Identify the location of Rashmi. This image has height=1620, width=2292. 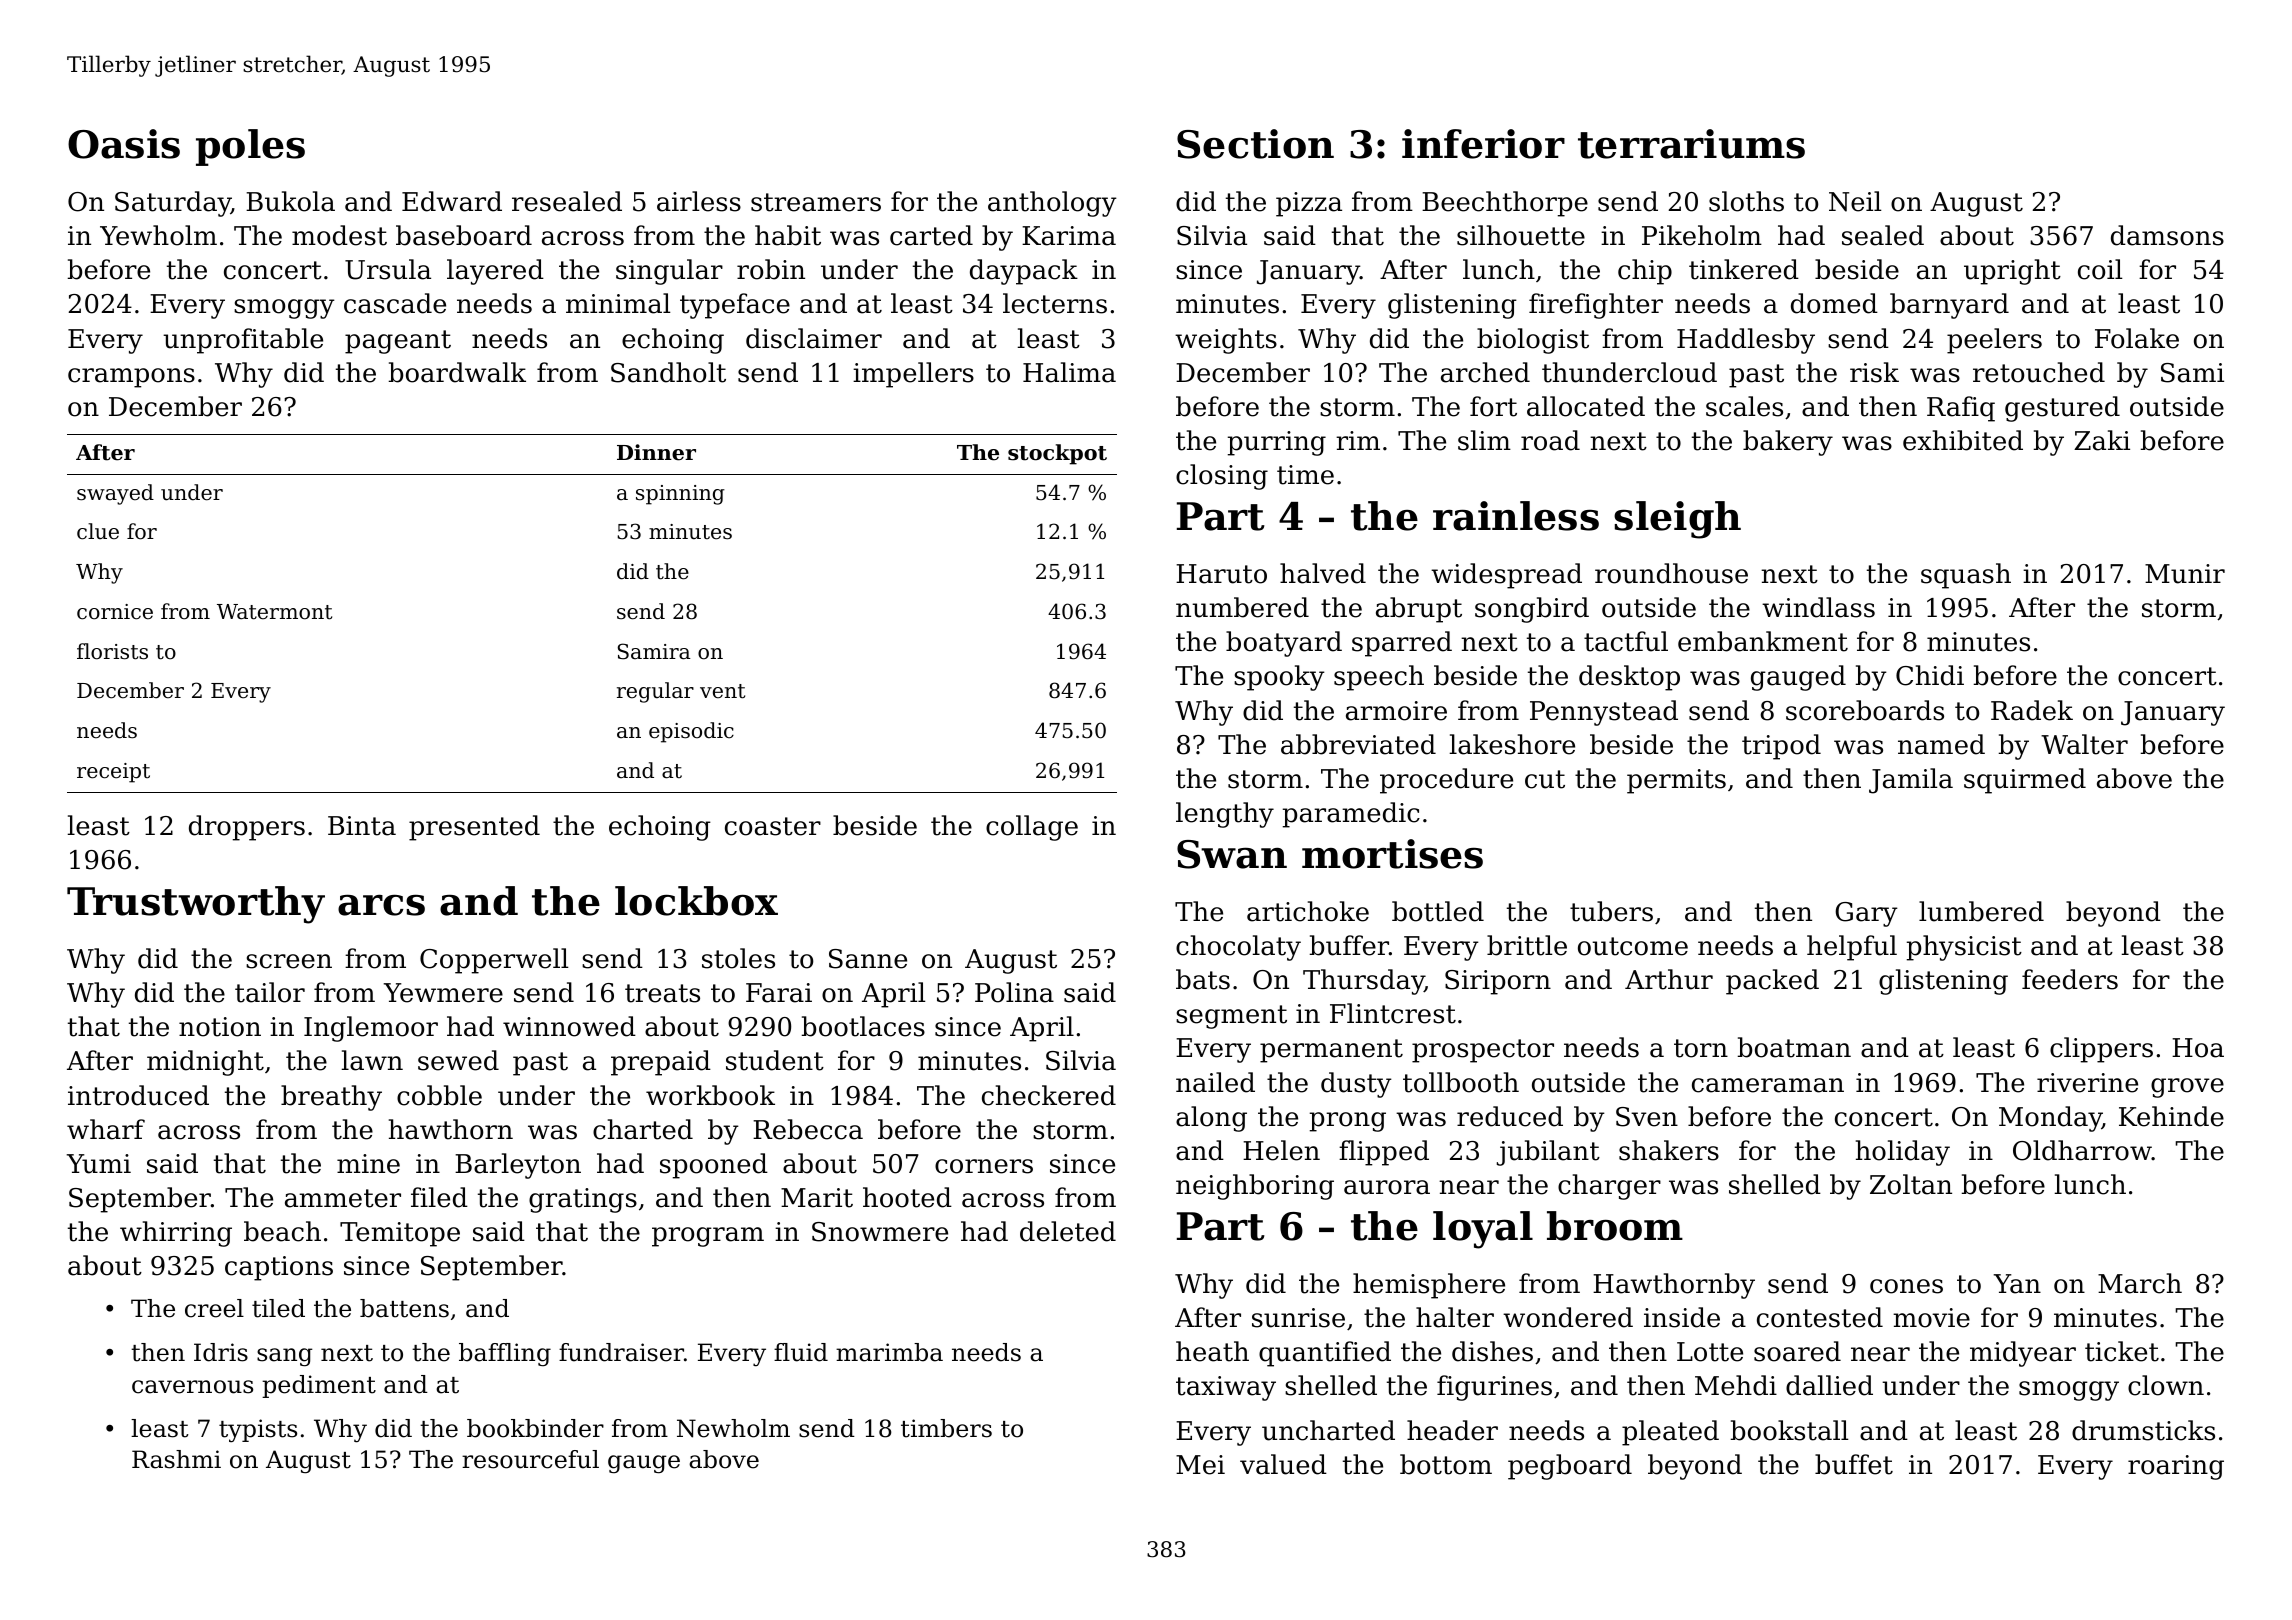
(176, 1459).
